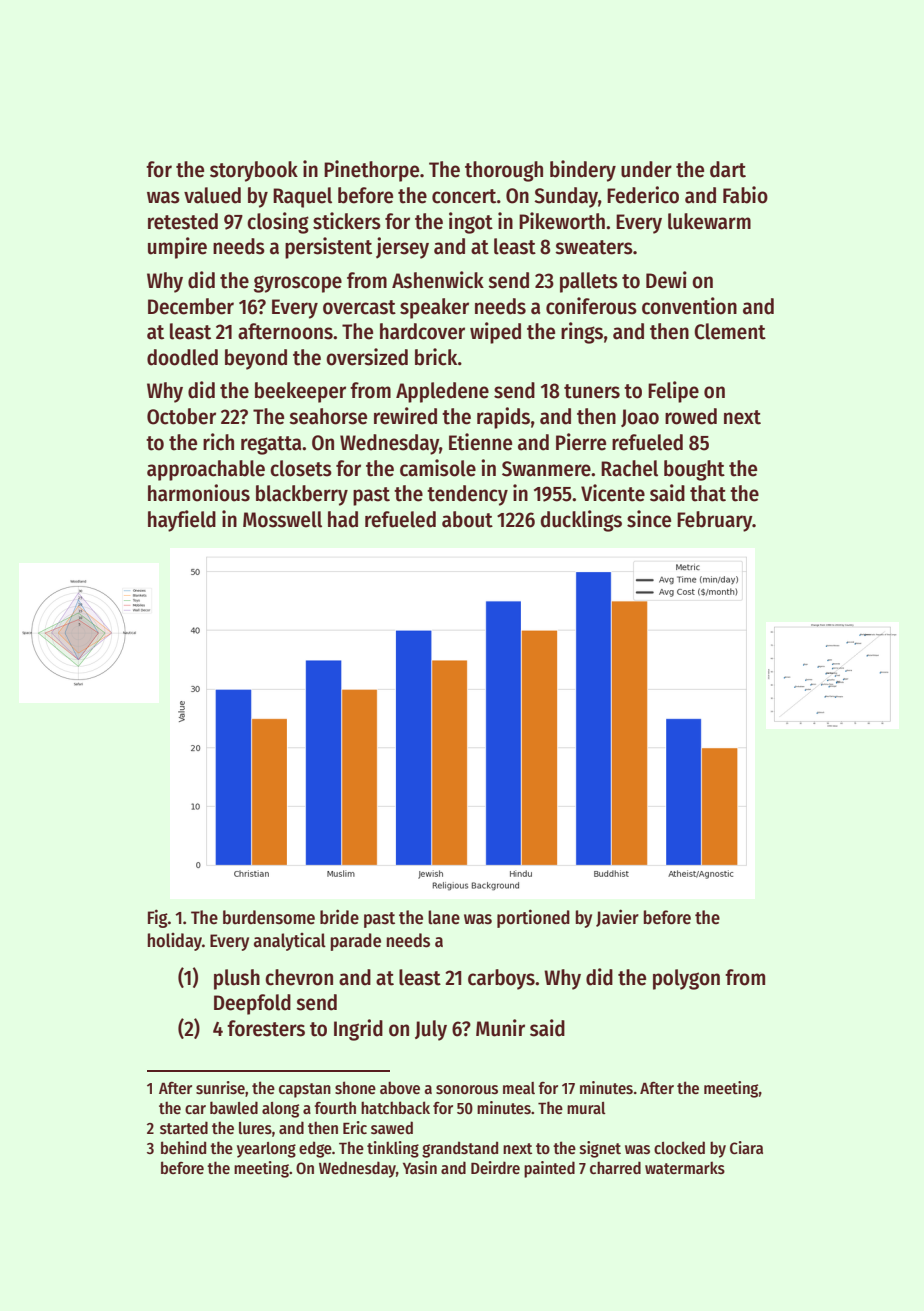 The image size is (924, 1311). Describe the element at coordinates (184, 1127) in the page. I see `started` at that location.
